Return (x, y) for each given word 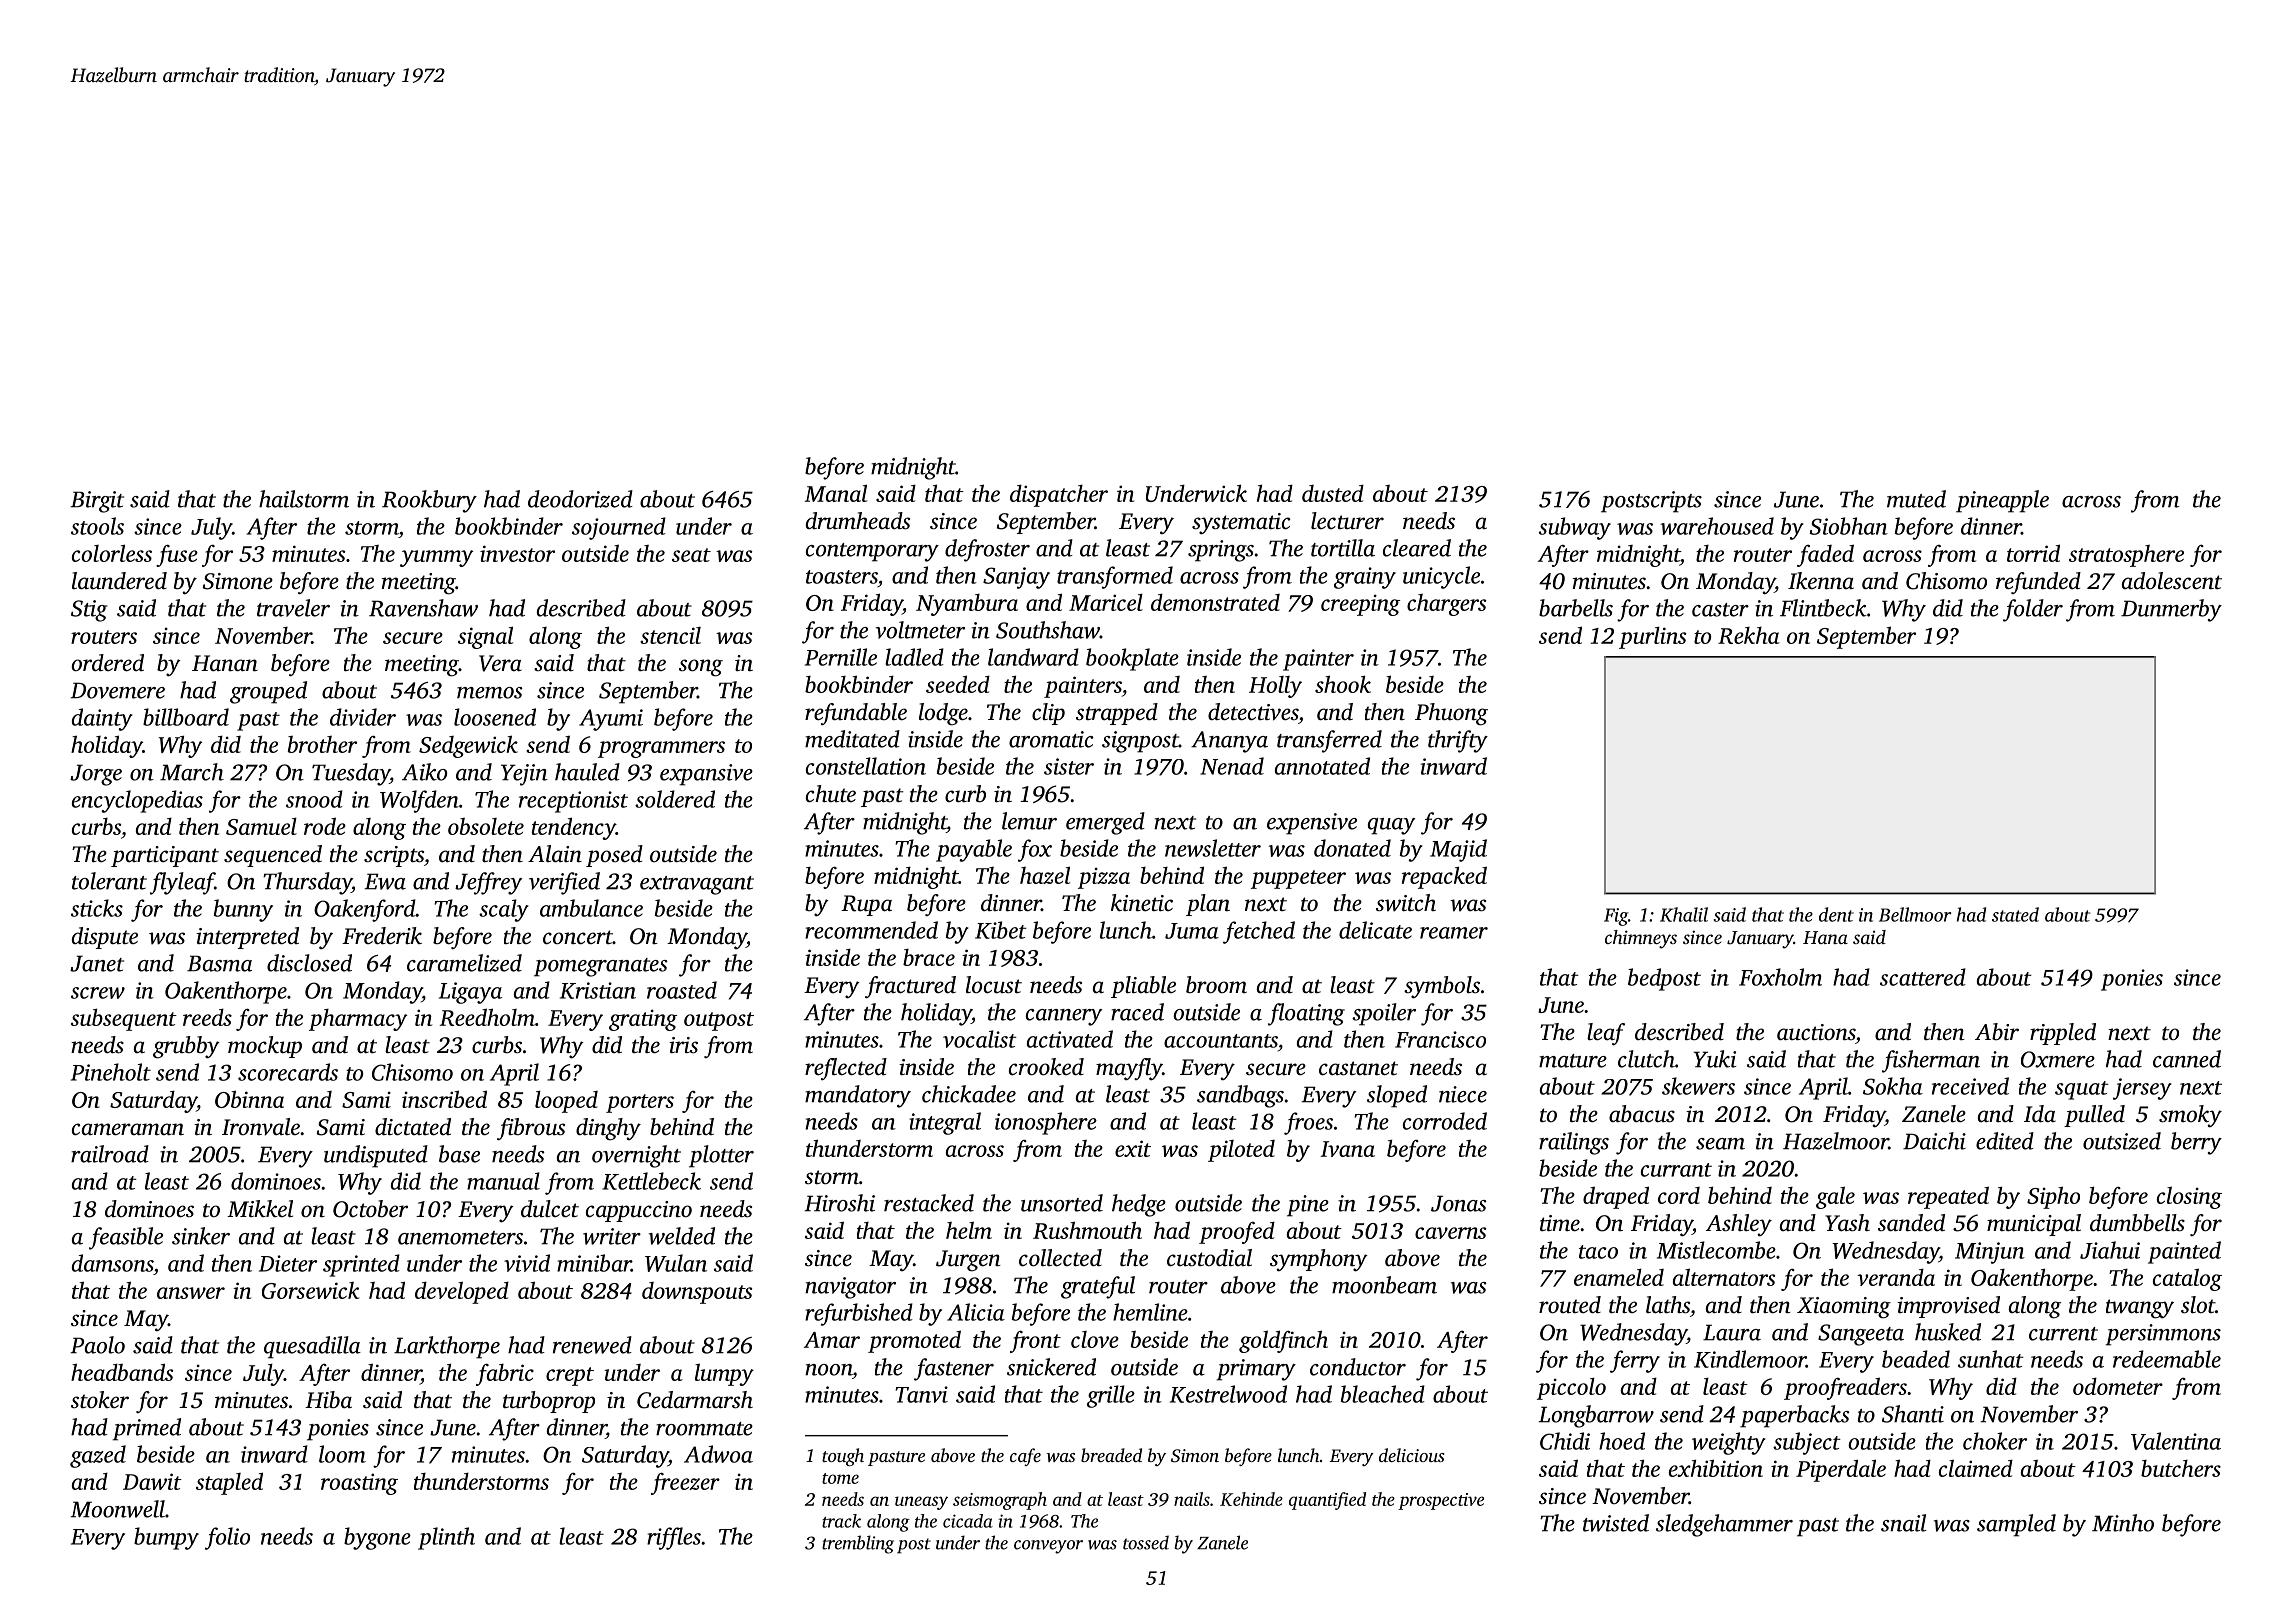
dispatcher (1059, 495)
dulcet (550, 1209)
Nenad (1232, 766)
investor (517, 553)
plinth (446, 1538)
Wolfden (419, 801)
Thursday (307, 883)
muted (1916, 499)
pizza (1104, 878)
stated (2015, 914)
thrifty (1458, 741)
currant (1676, 1170)
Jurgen (968, 1261)
